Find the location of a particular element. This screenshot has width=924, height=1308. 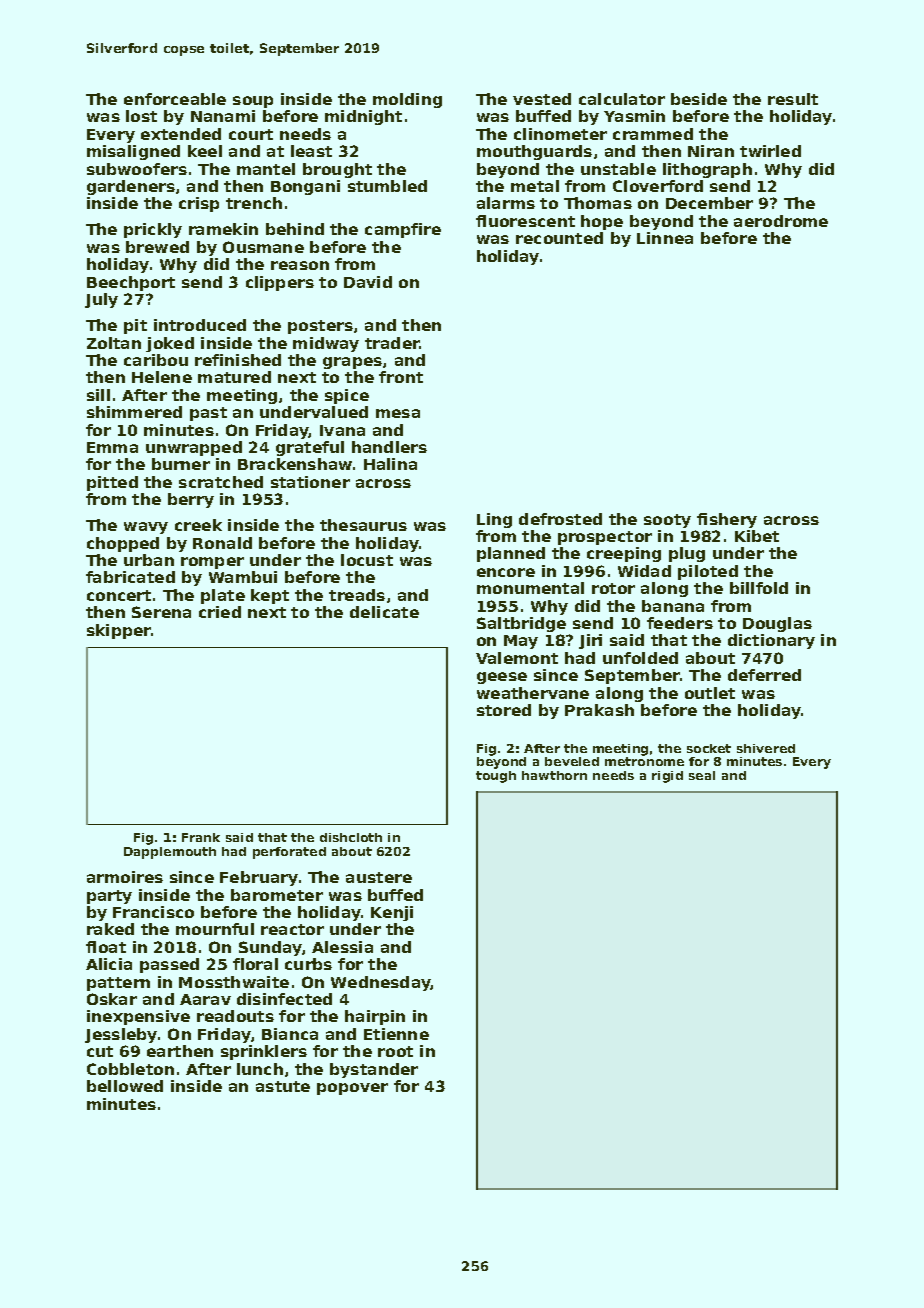

armoires is located at coordinates (125, 877).
